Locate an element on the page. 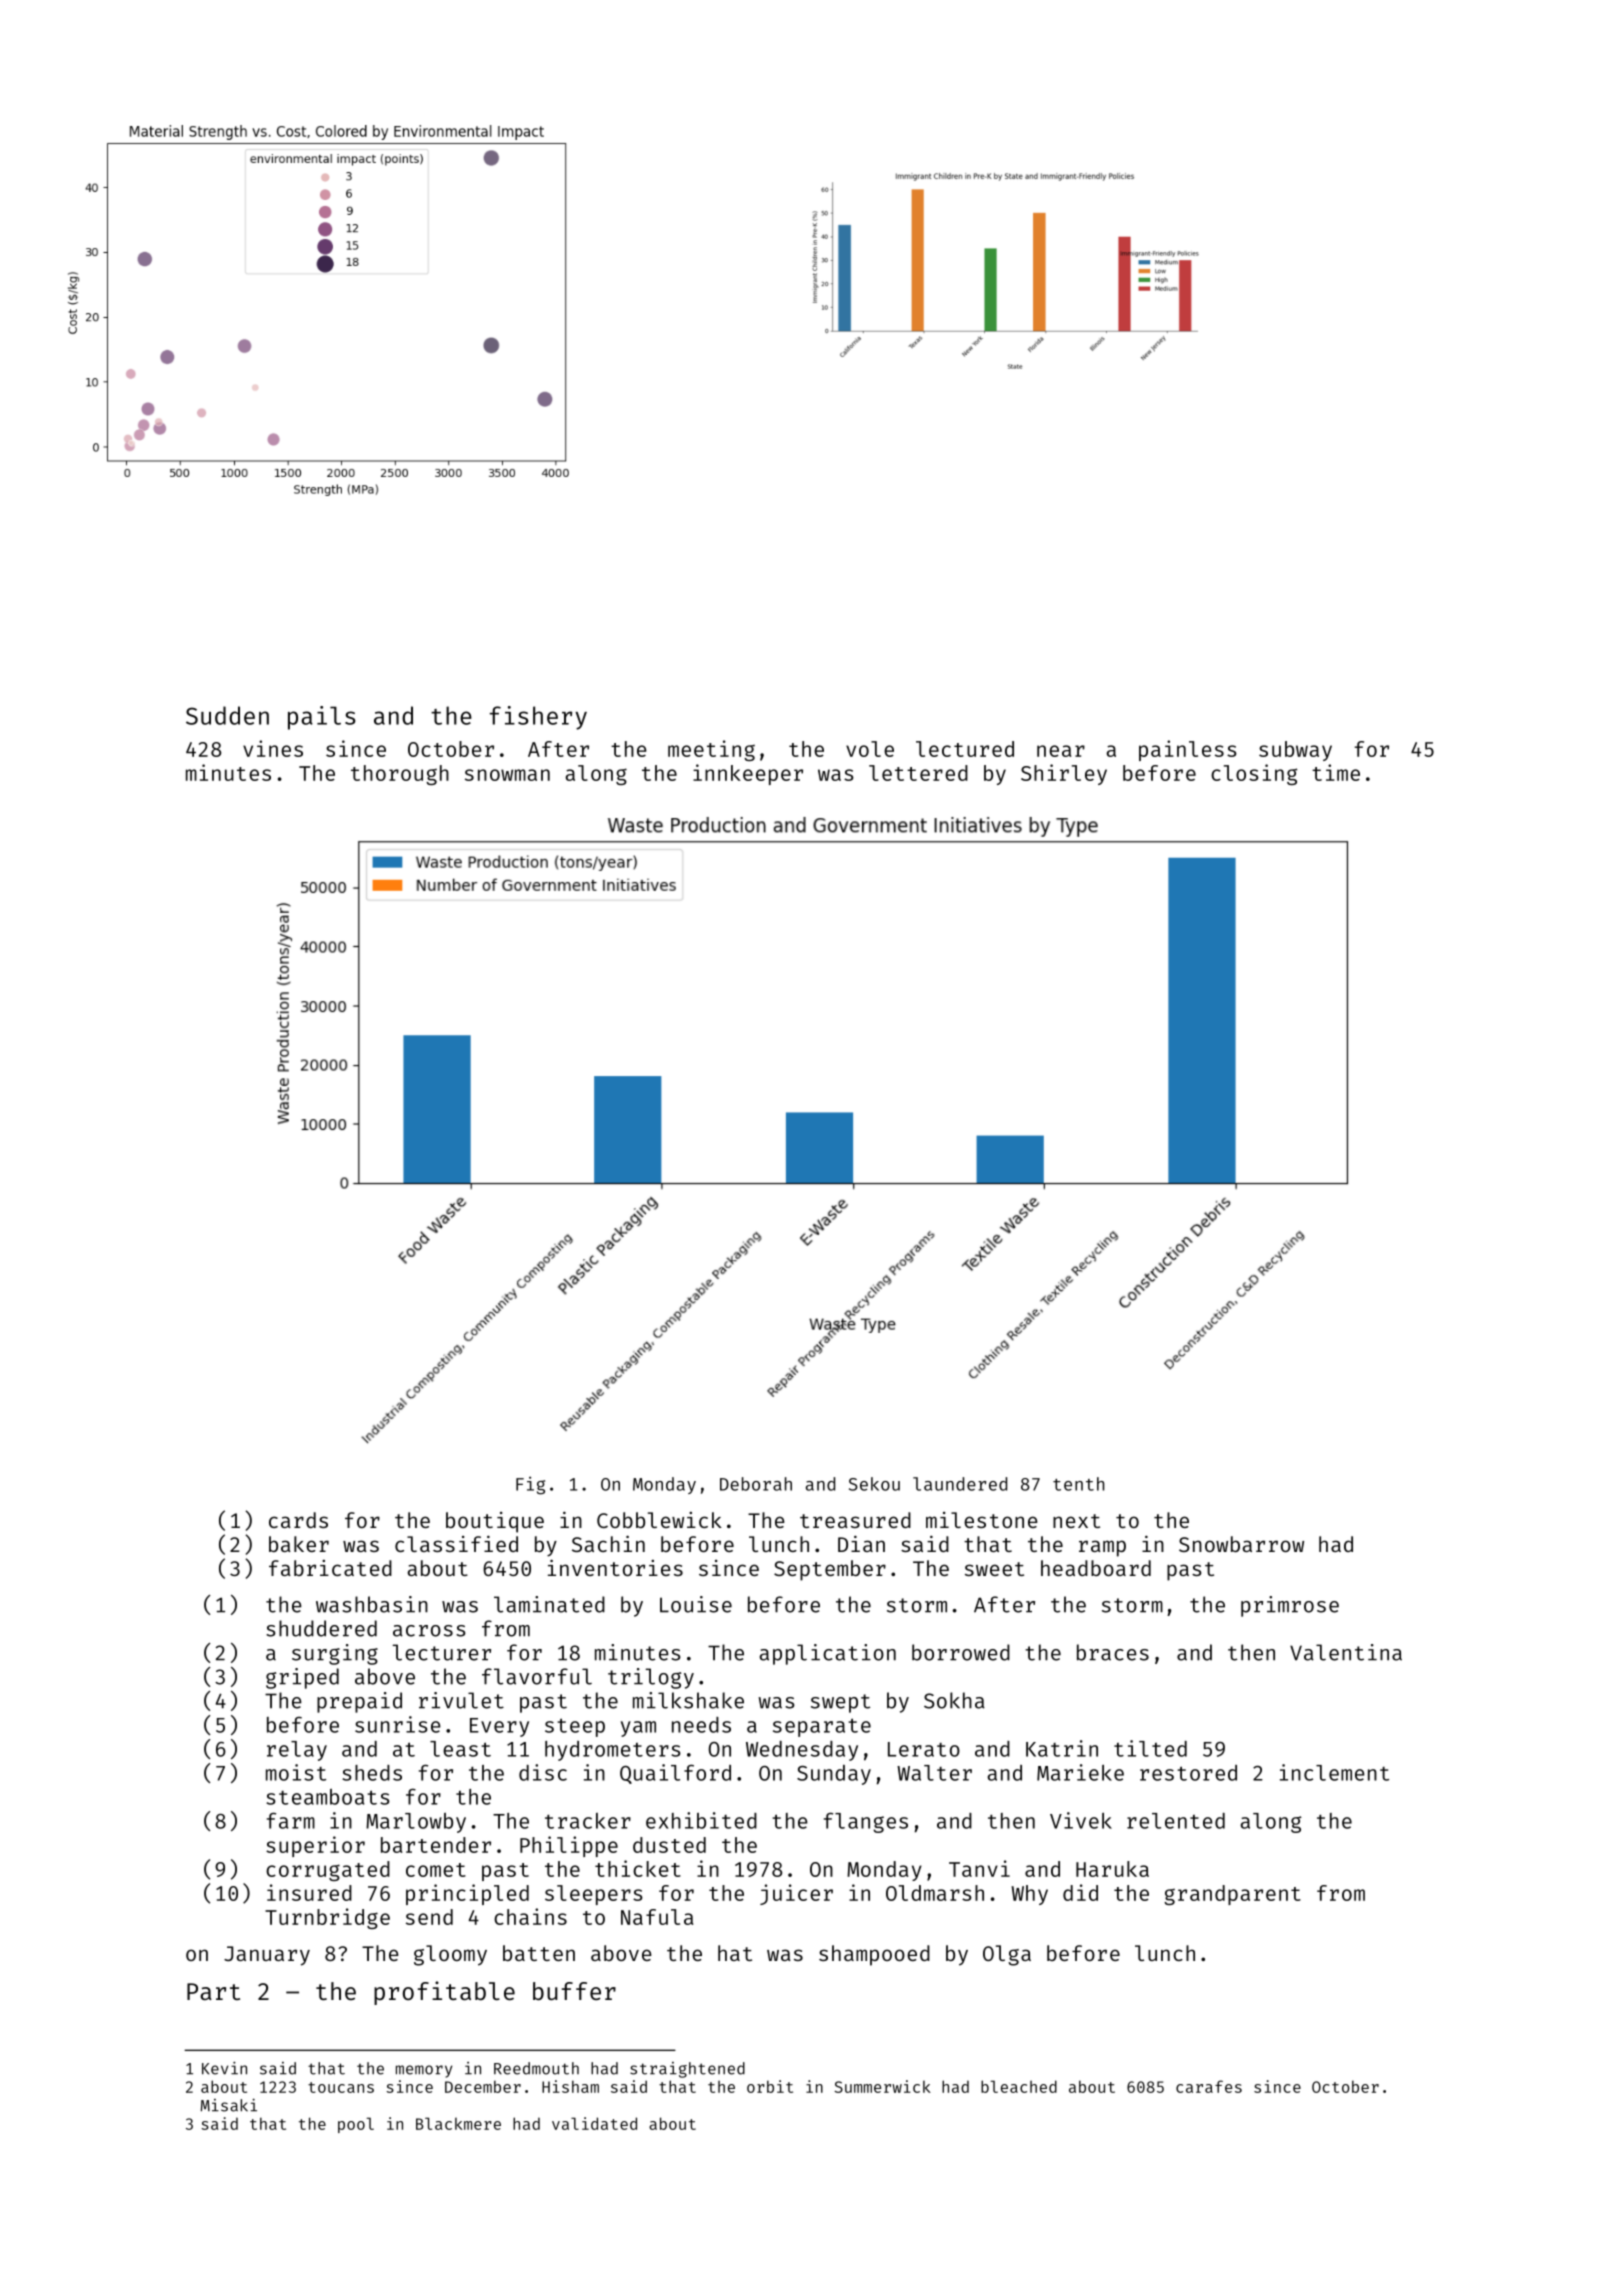 The image size is (1620, 2292). innkeeper is located at coordinates (748, 774).
